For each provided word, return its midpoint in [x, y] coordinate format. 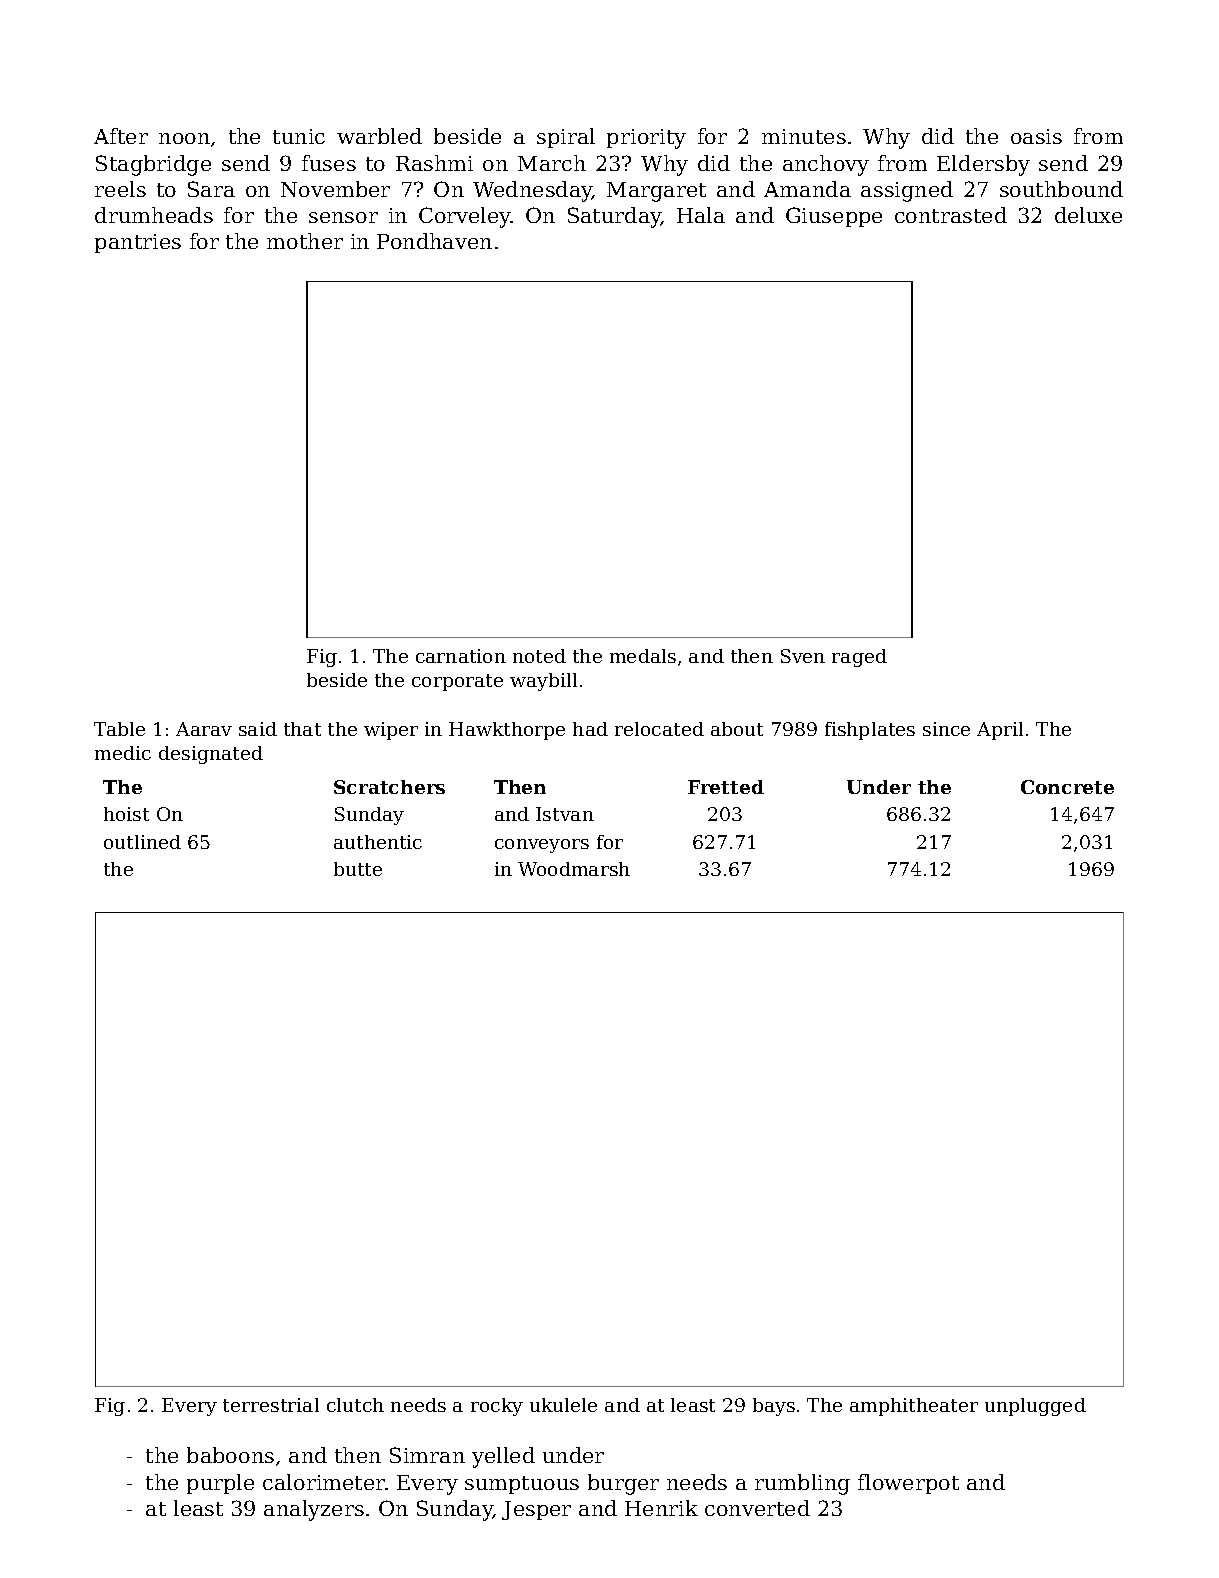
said [258, 729]
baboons [230, 1455]
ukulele [563, 1405]
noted [539, 656]
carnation [461, 656]
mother [305, 241]
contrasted [951, 215]
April [1000, 731]
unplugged [1035, 1407]
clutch [355, 1405]
